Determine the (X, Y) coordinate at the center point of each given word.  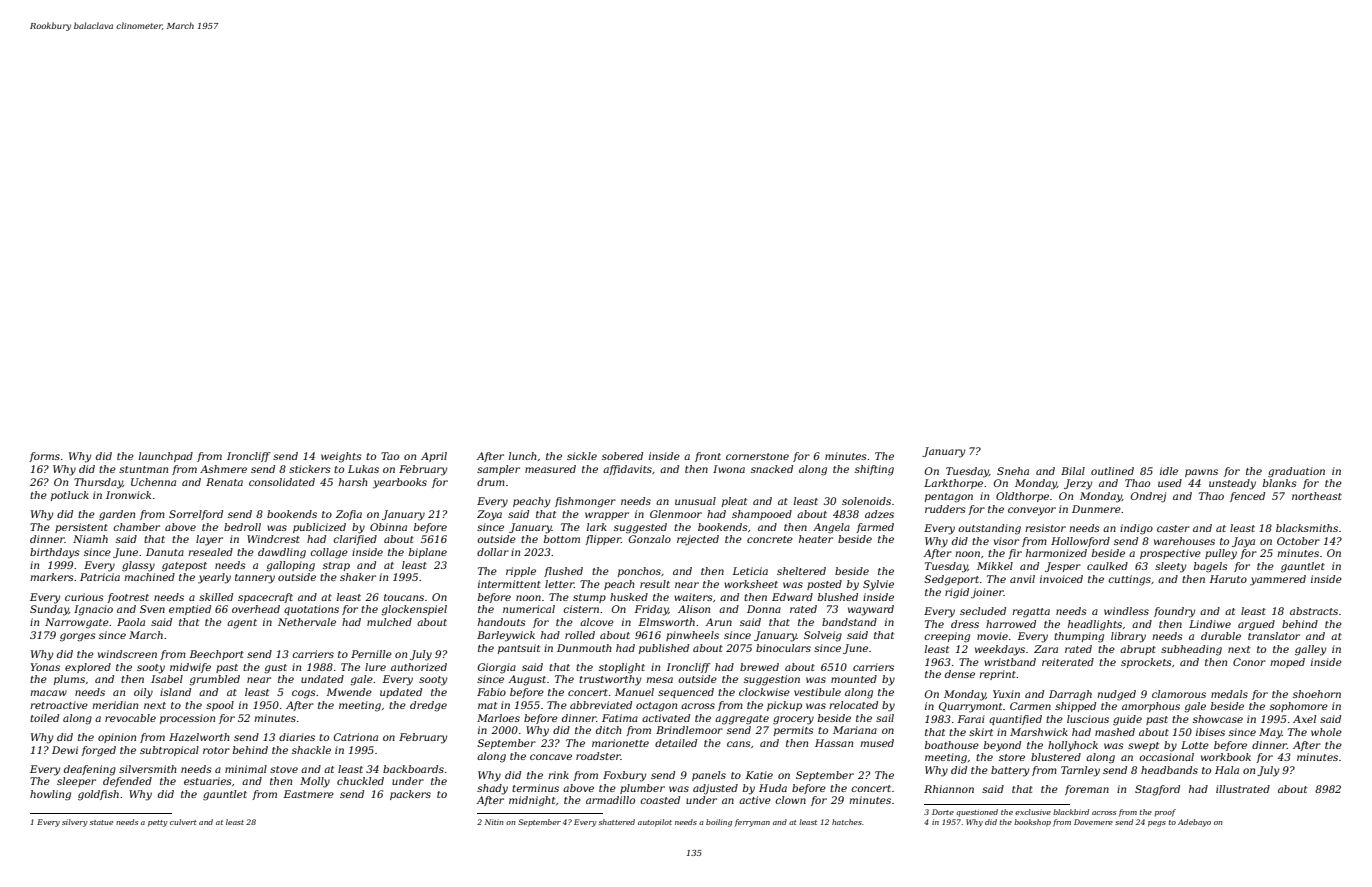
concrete (770, 539)
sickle (582, 456)
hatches (847, 822)
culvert (183, 822)
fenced (1247, 497)
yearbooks (400, 483)
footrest (128, 598)
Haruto (1228, 579)
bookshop (1032, 823)
